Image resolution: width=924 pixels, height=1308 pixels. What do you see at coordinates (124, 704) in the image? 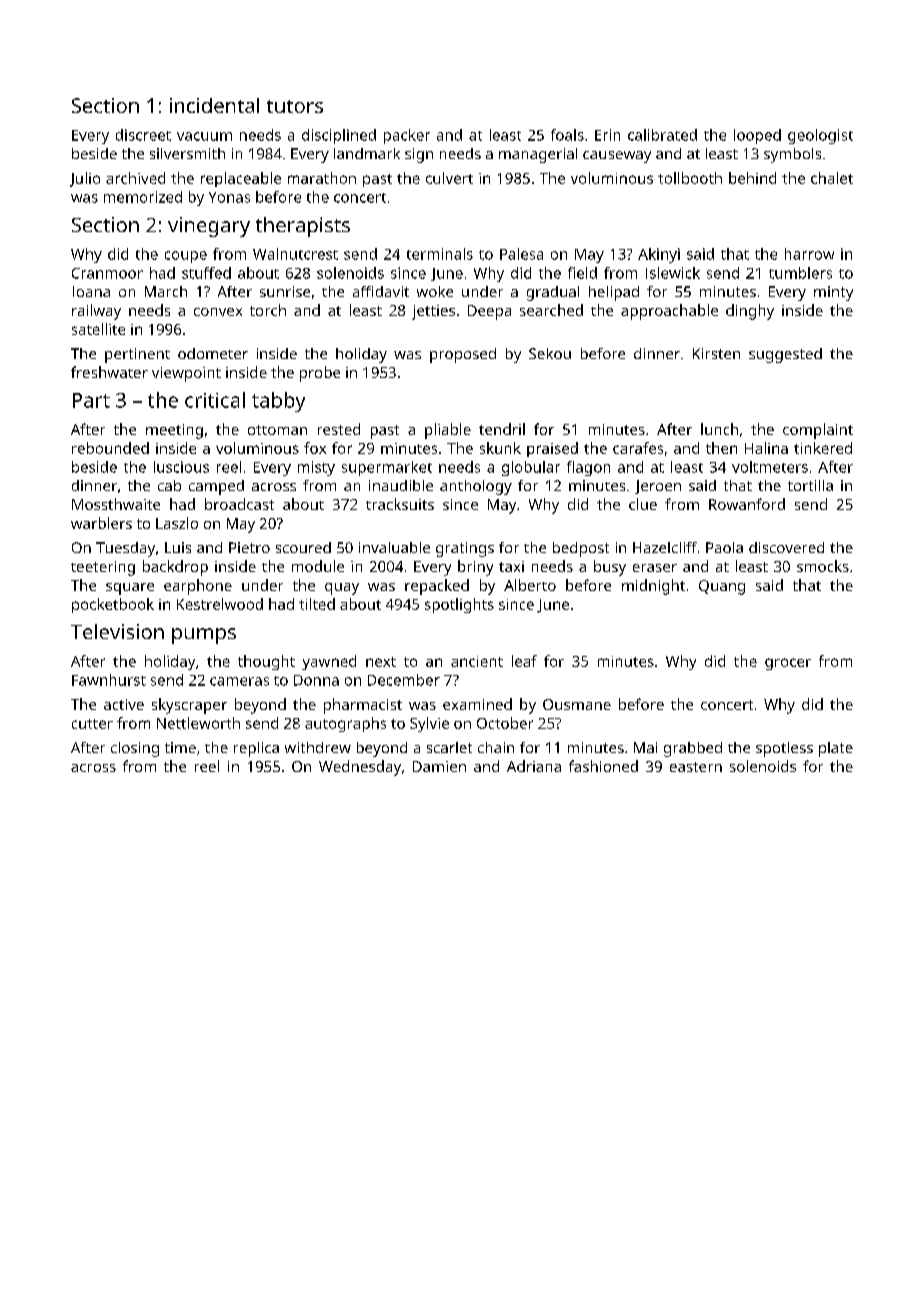
I see `active` at bounding box center [124, 704].
